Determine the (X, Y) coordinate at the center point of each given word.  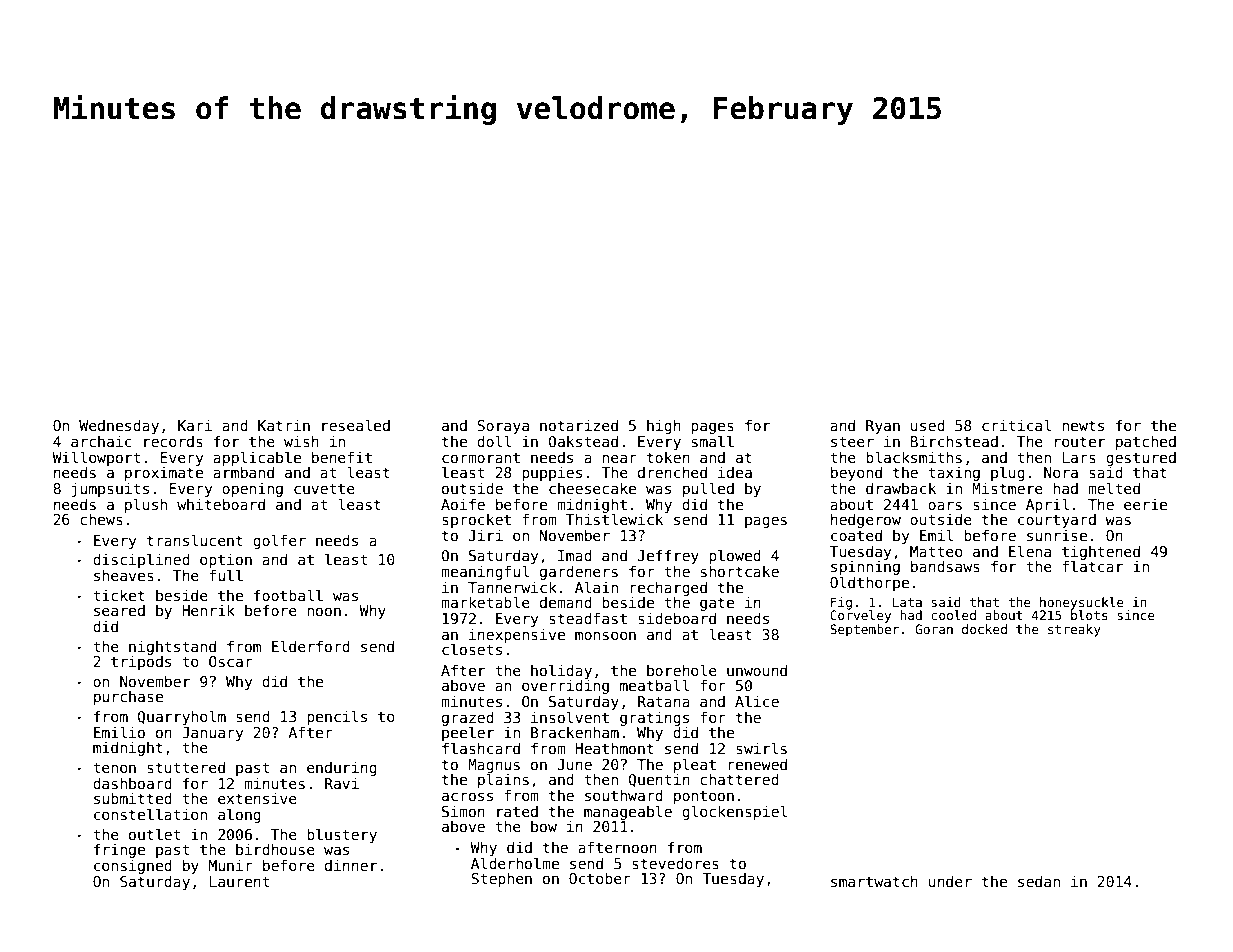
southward (624, 795)
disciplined (141, 560)
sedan (1039, 881)
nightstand (172, 647)
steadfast (588, 618)
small (713, 441)
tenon (114, 767)
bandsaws (945, 566)
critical (1016, 425)
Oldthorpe (869, 583)
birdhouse (275, 849)
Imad (575, 555)
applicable (257, 459)
